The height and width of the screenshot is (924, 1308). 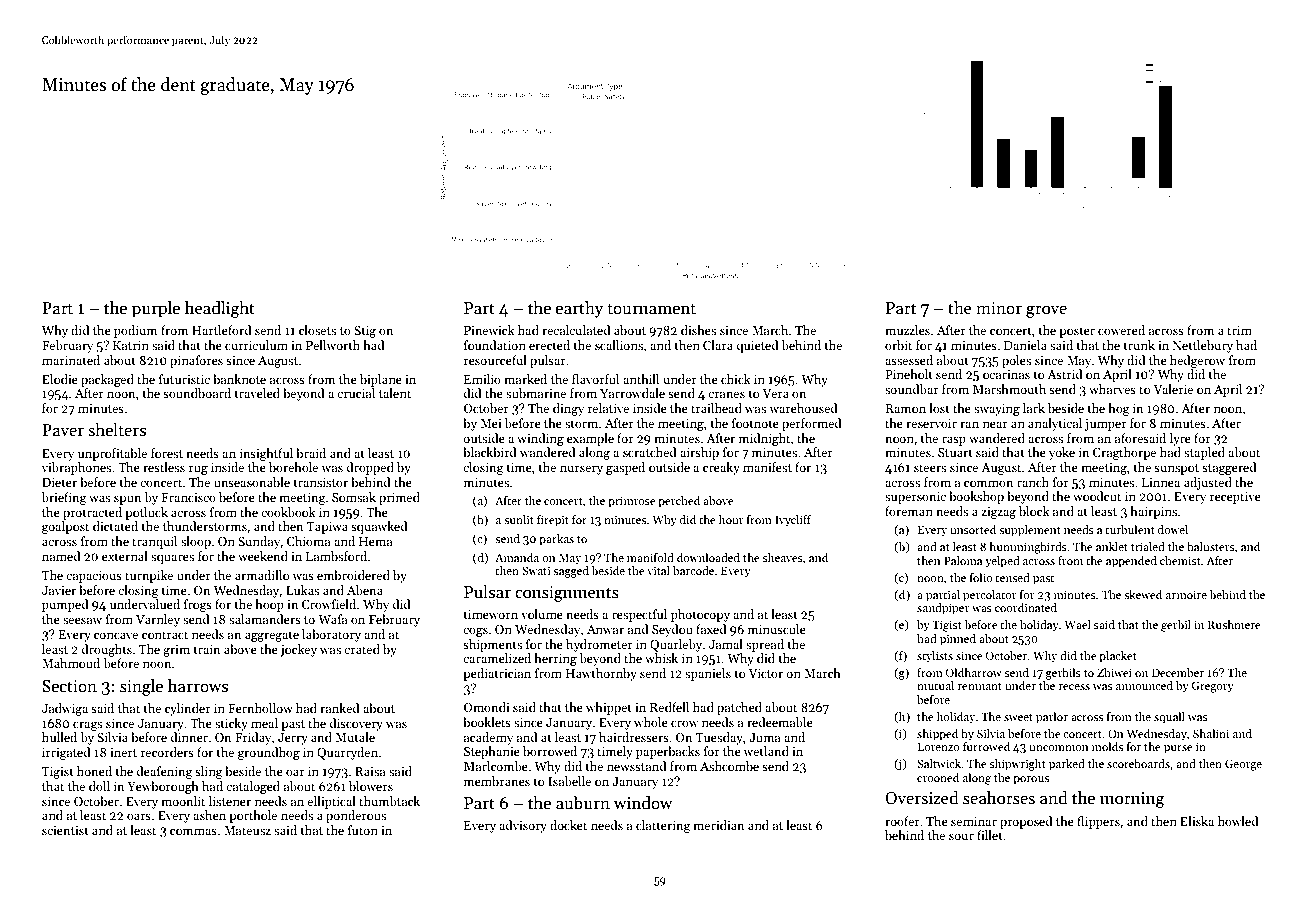 What do you see at coordinates (198, 605) in the screenshot?
I see `frogs` at bounding box center [198, 605].
